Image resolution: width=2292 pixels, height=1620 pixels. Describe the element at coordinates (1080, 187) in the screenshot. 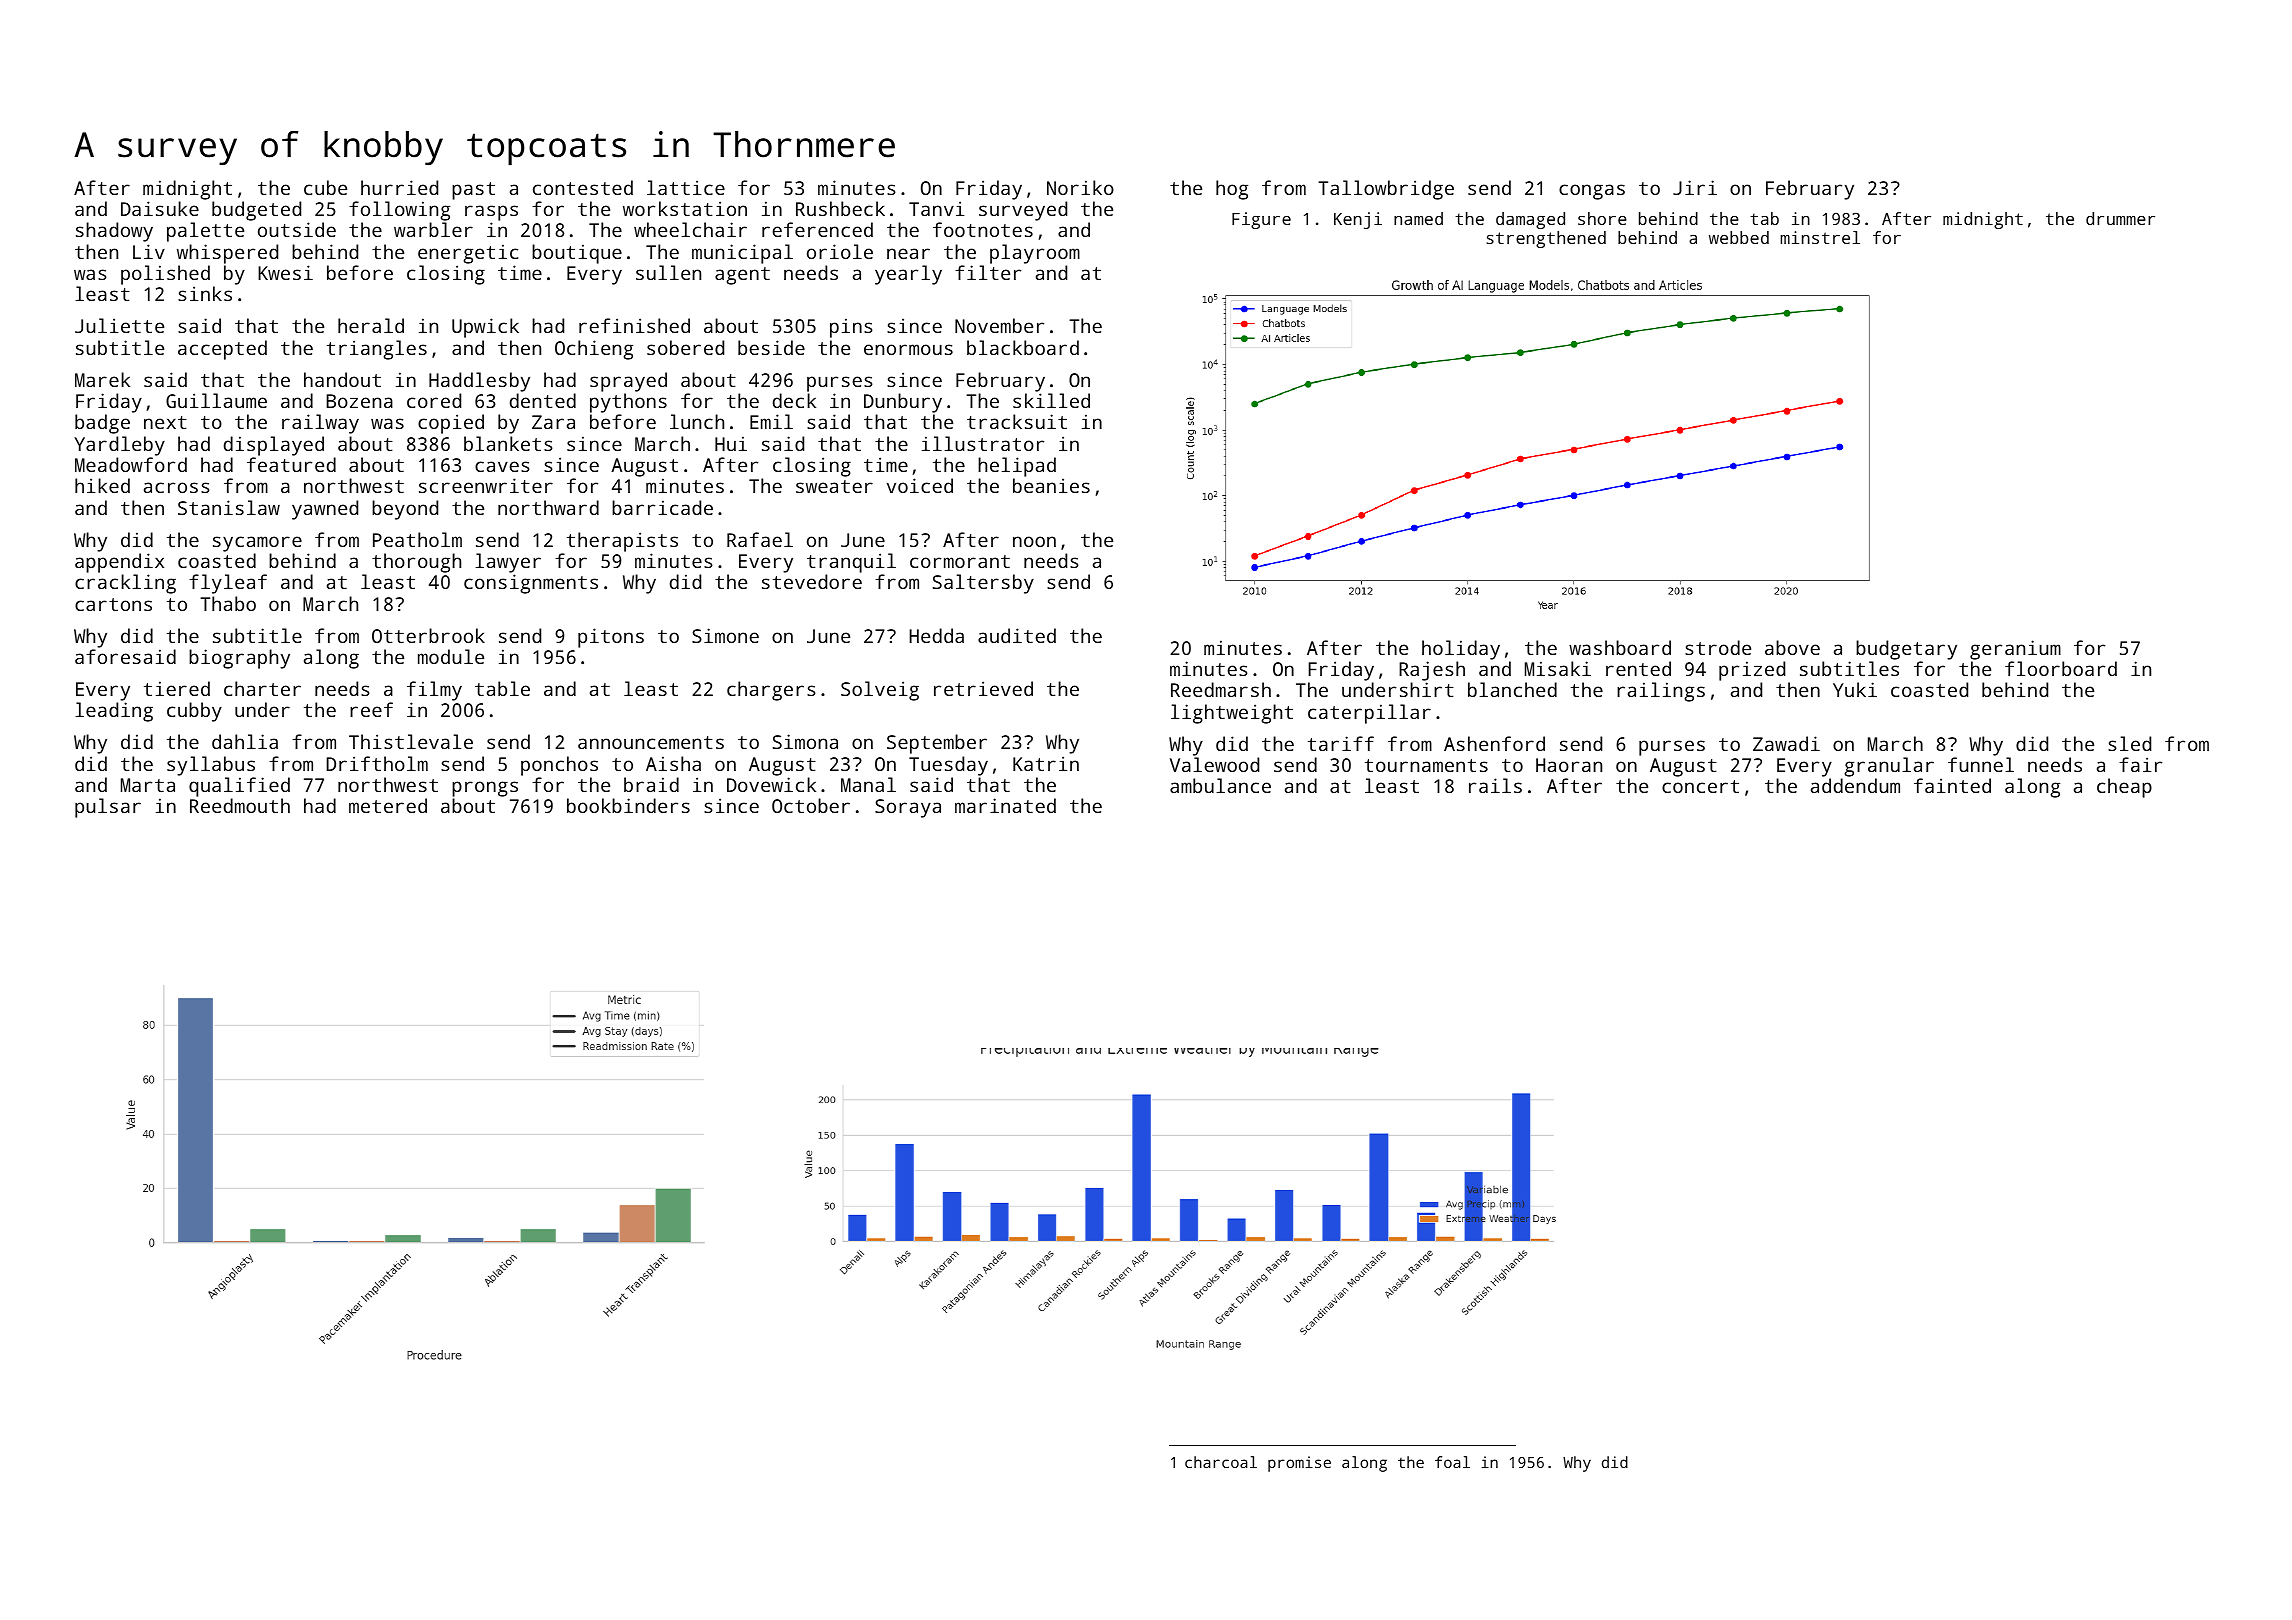

I see `Noriko` at that location.
